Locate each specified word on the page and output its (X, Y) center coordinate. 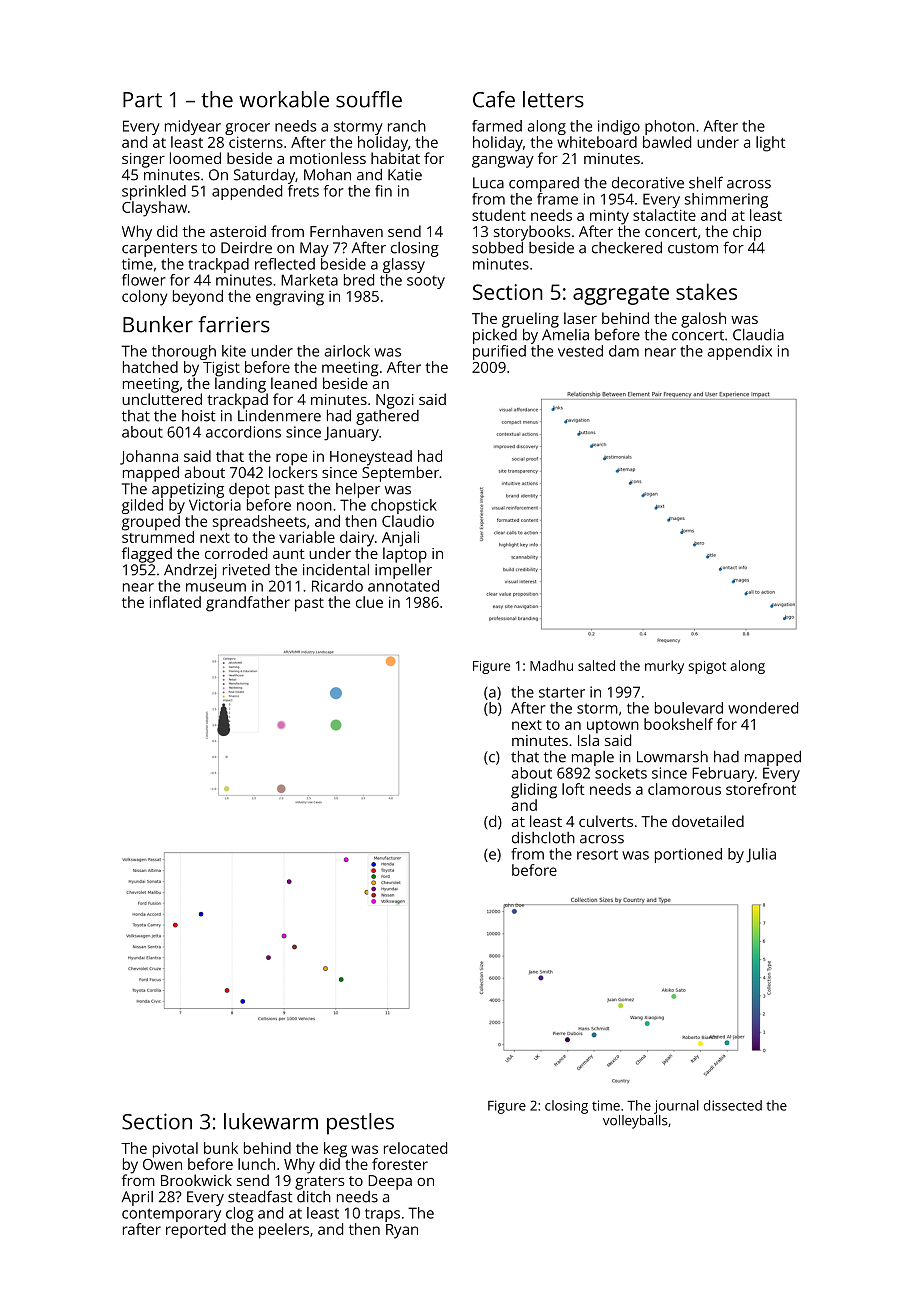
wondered (763, 708)
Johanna (149, 457)
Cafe (494, 99)
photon (670, 127)
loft (573, 789)
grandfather (248, 604)
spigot (707, 667)
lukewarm (271, 1121)
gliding (534, 791)
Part (142, 100)
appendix (739, 352)
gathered (387, 417)
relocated (415, 1148)
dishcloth (543, 838)
